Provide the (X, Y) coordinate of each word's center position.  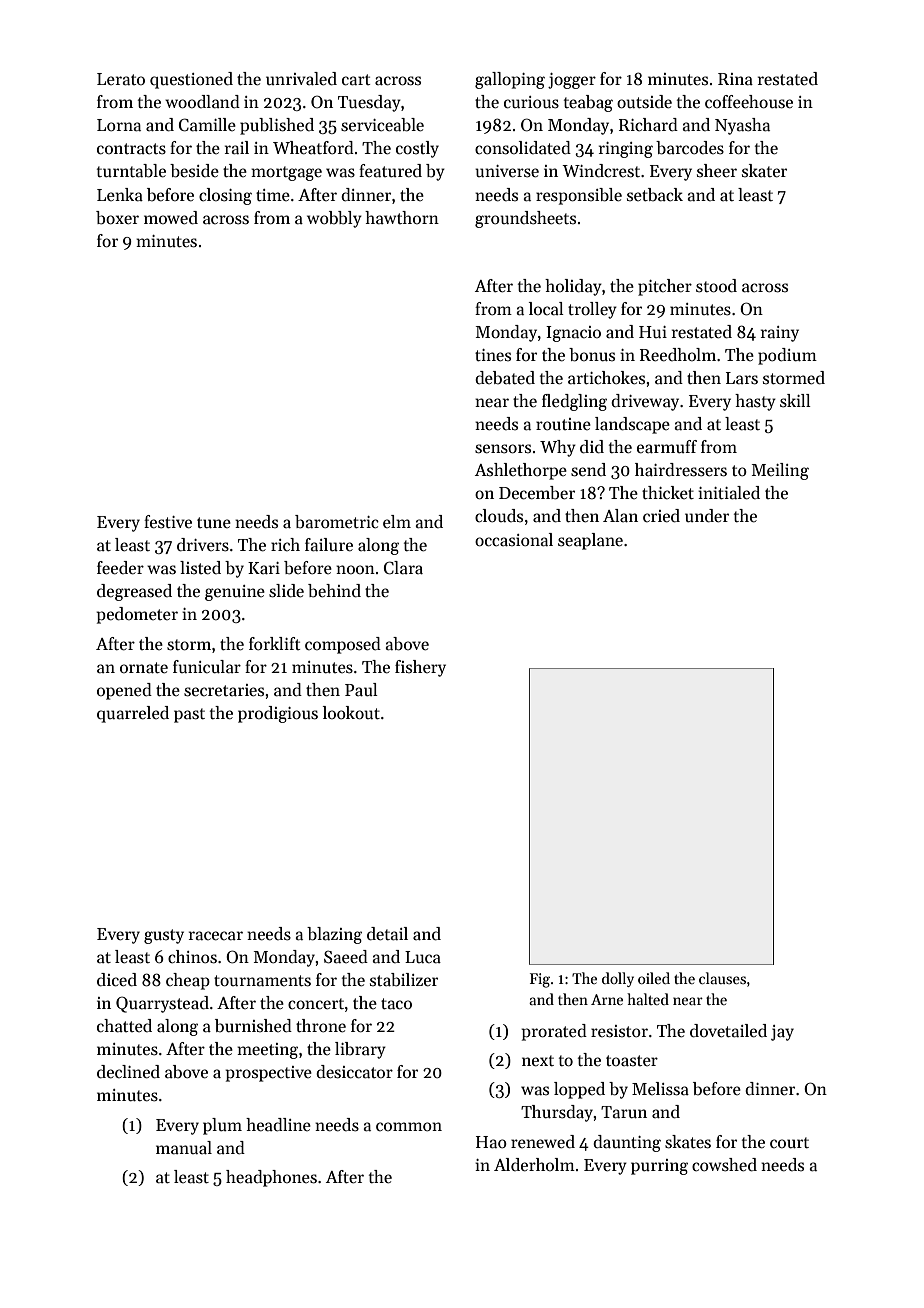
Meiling (780, 471)
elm (397, 521)
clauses (722, 978)
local (546, 309)
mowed (171, 218)
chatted (124, 1026)
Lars (742, 378)
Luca (423, 957)
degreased (134, 592)
